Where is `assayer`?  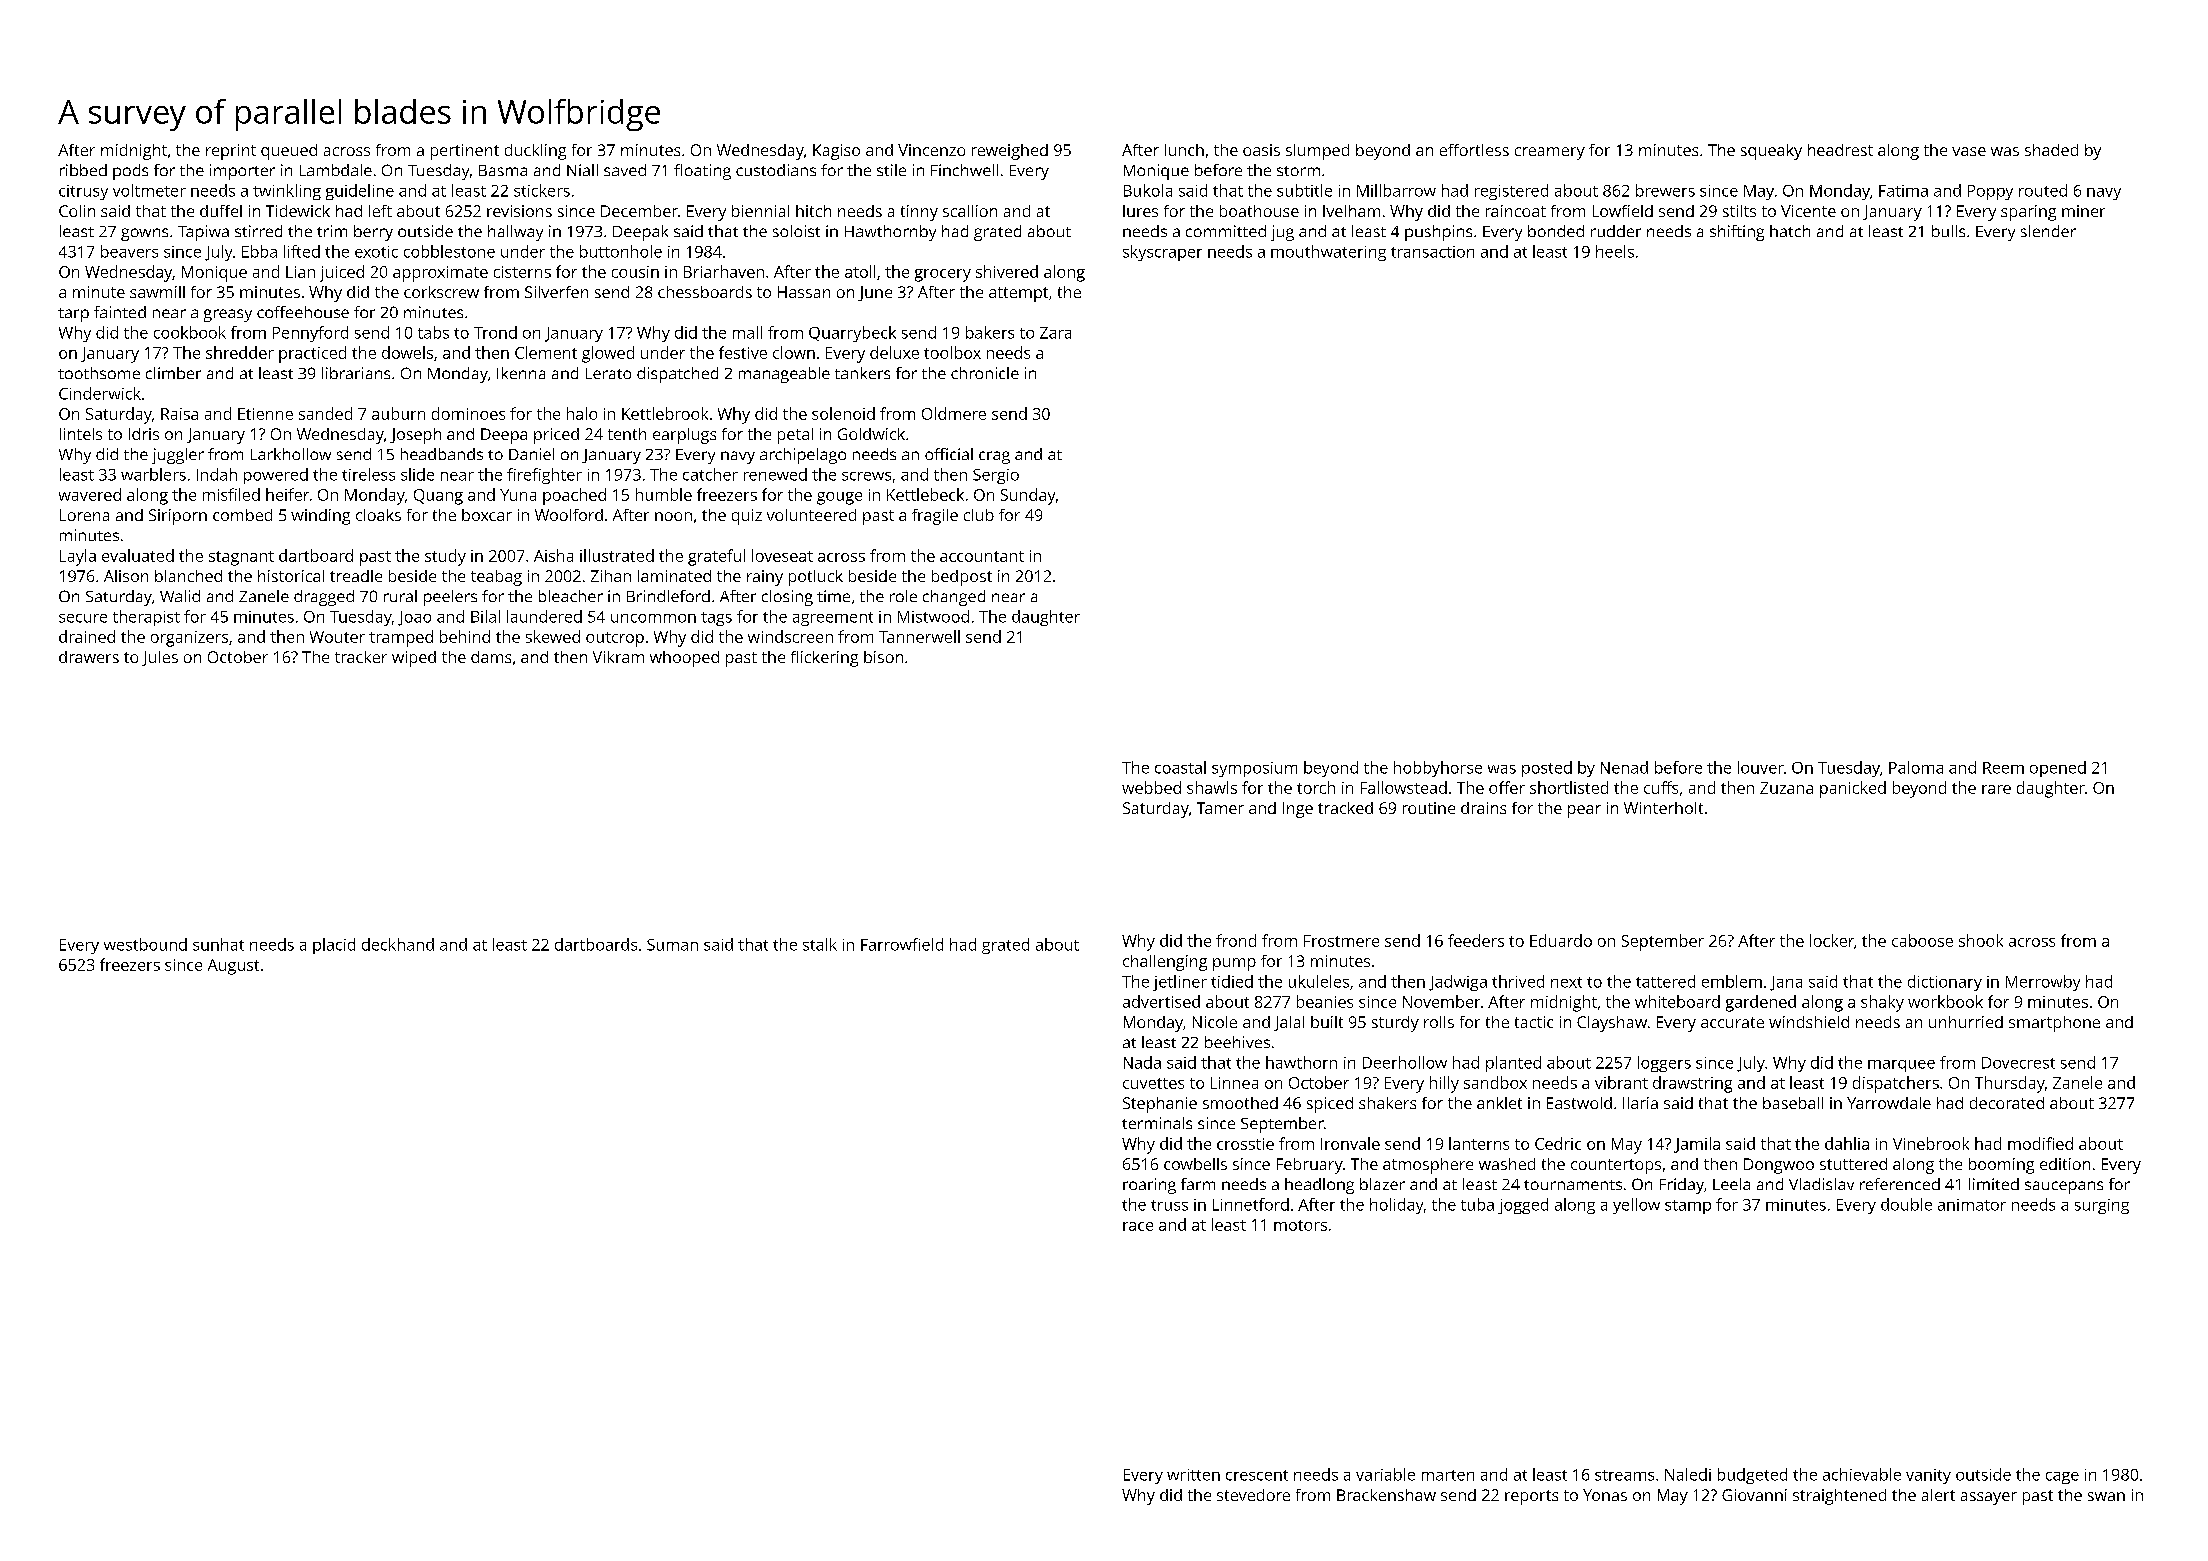
assayer is located at coordinates (1989, 1498).
